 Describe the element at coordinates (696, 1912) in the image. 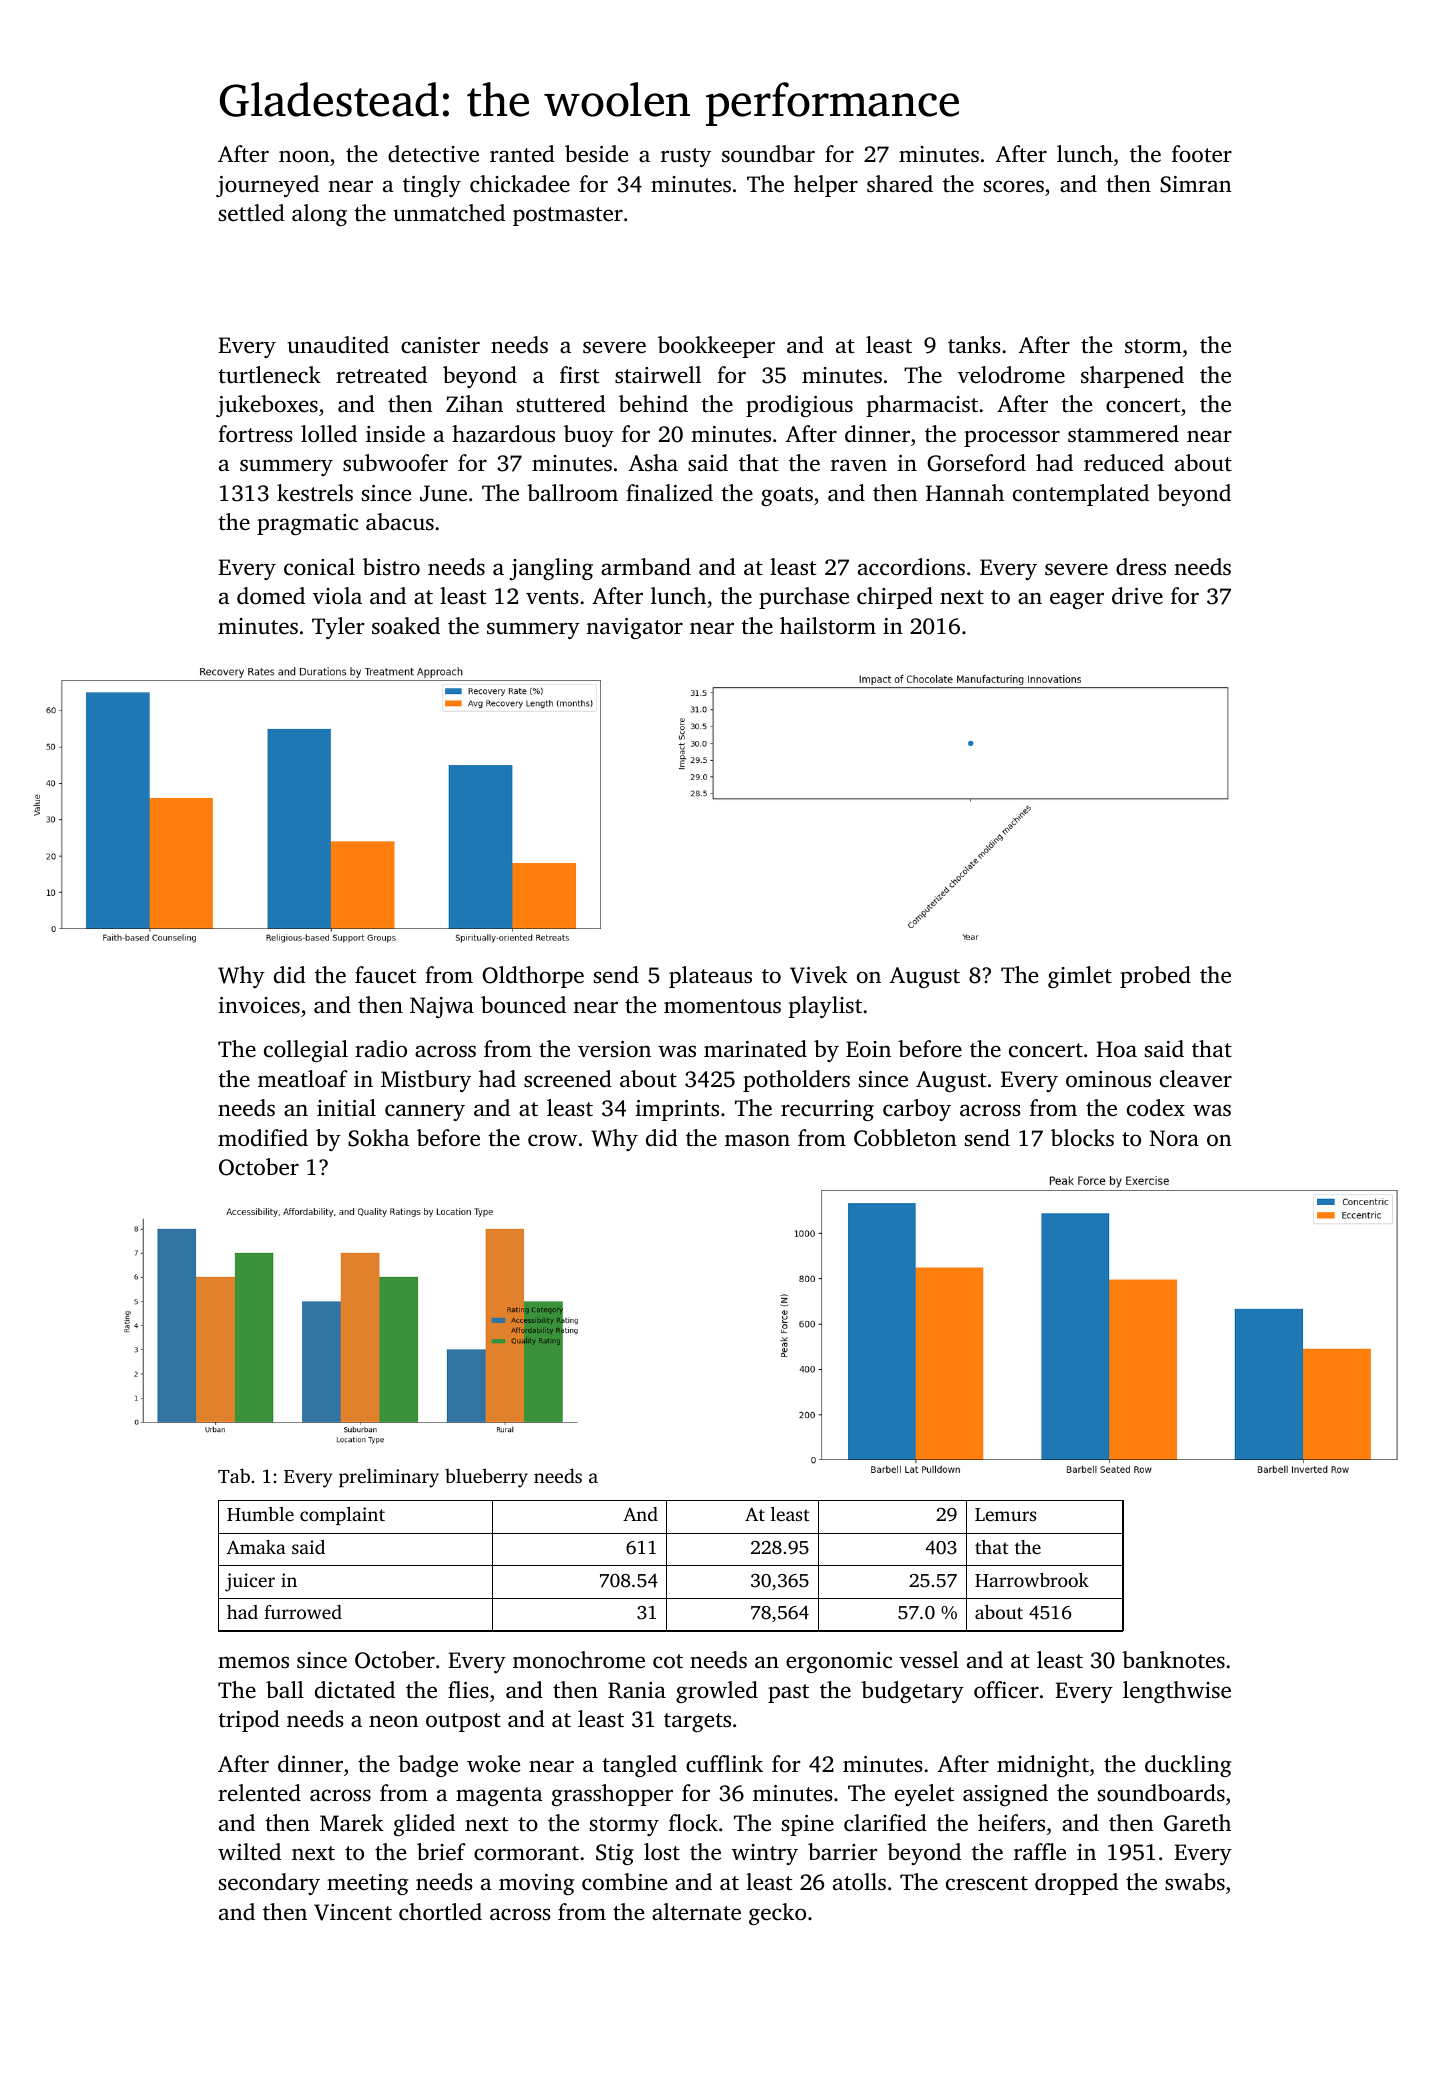

I see `alternate` at that location.
